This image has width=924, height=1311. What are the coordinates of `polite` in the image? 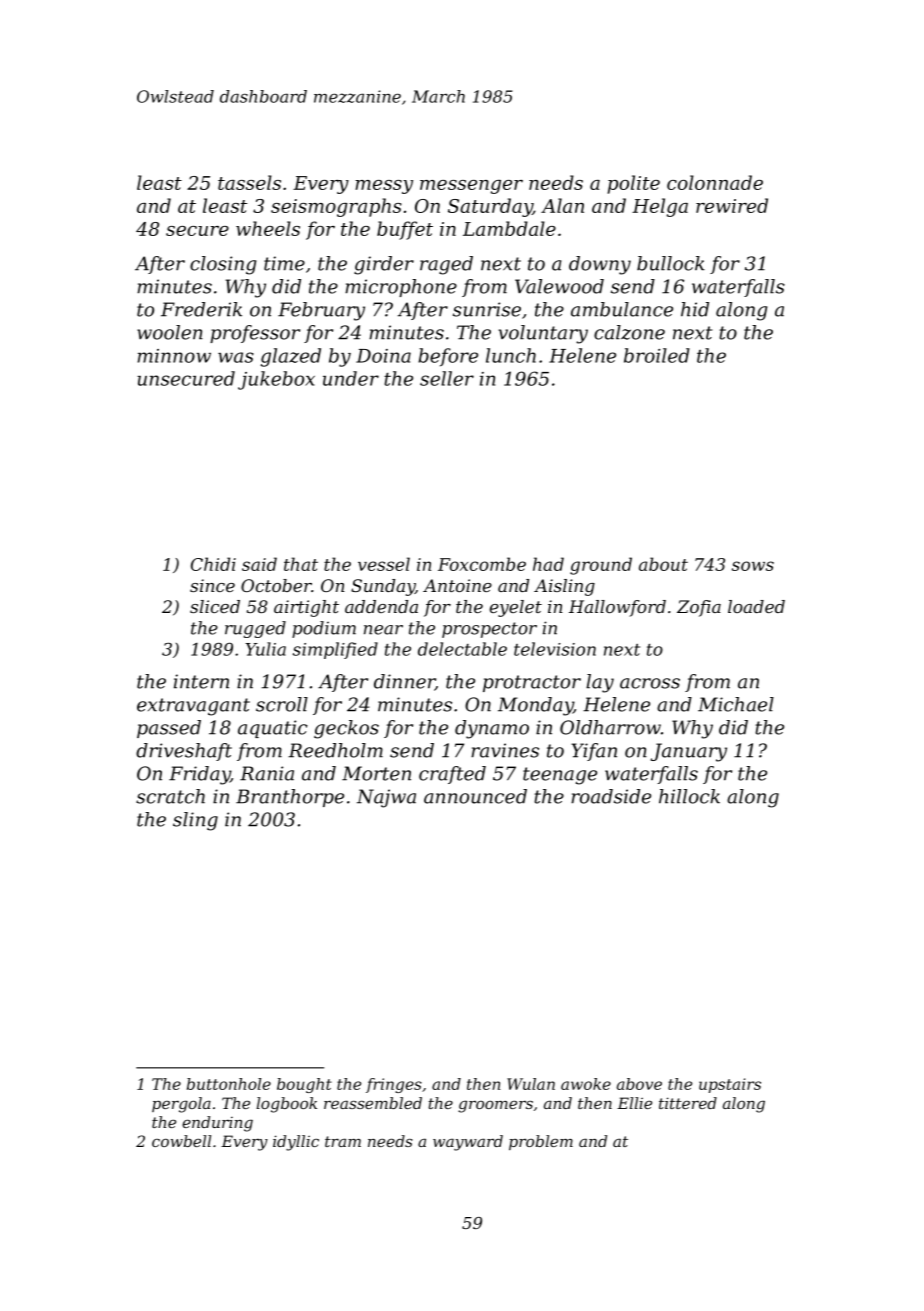 It's located at (633, 184).
